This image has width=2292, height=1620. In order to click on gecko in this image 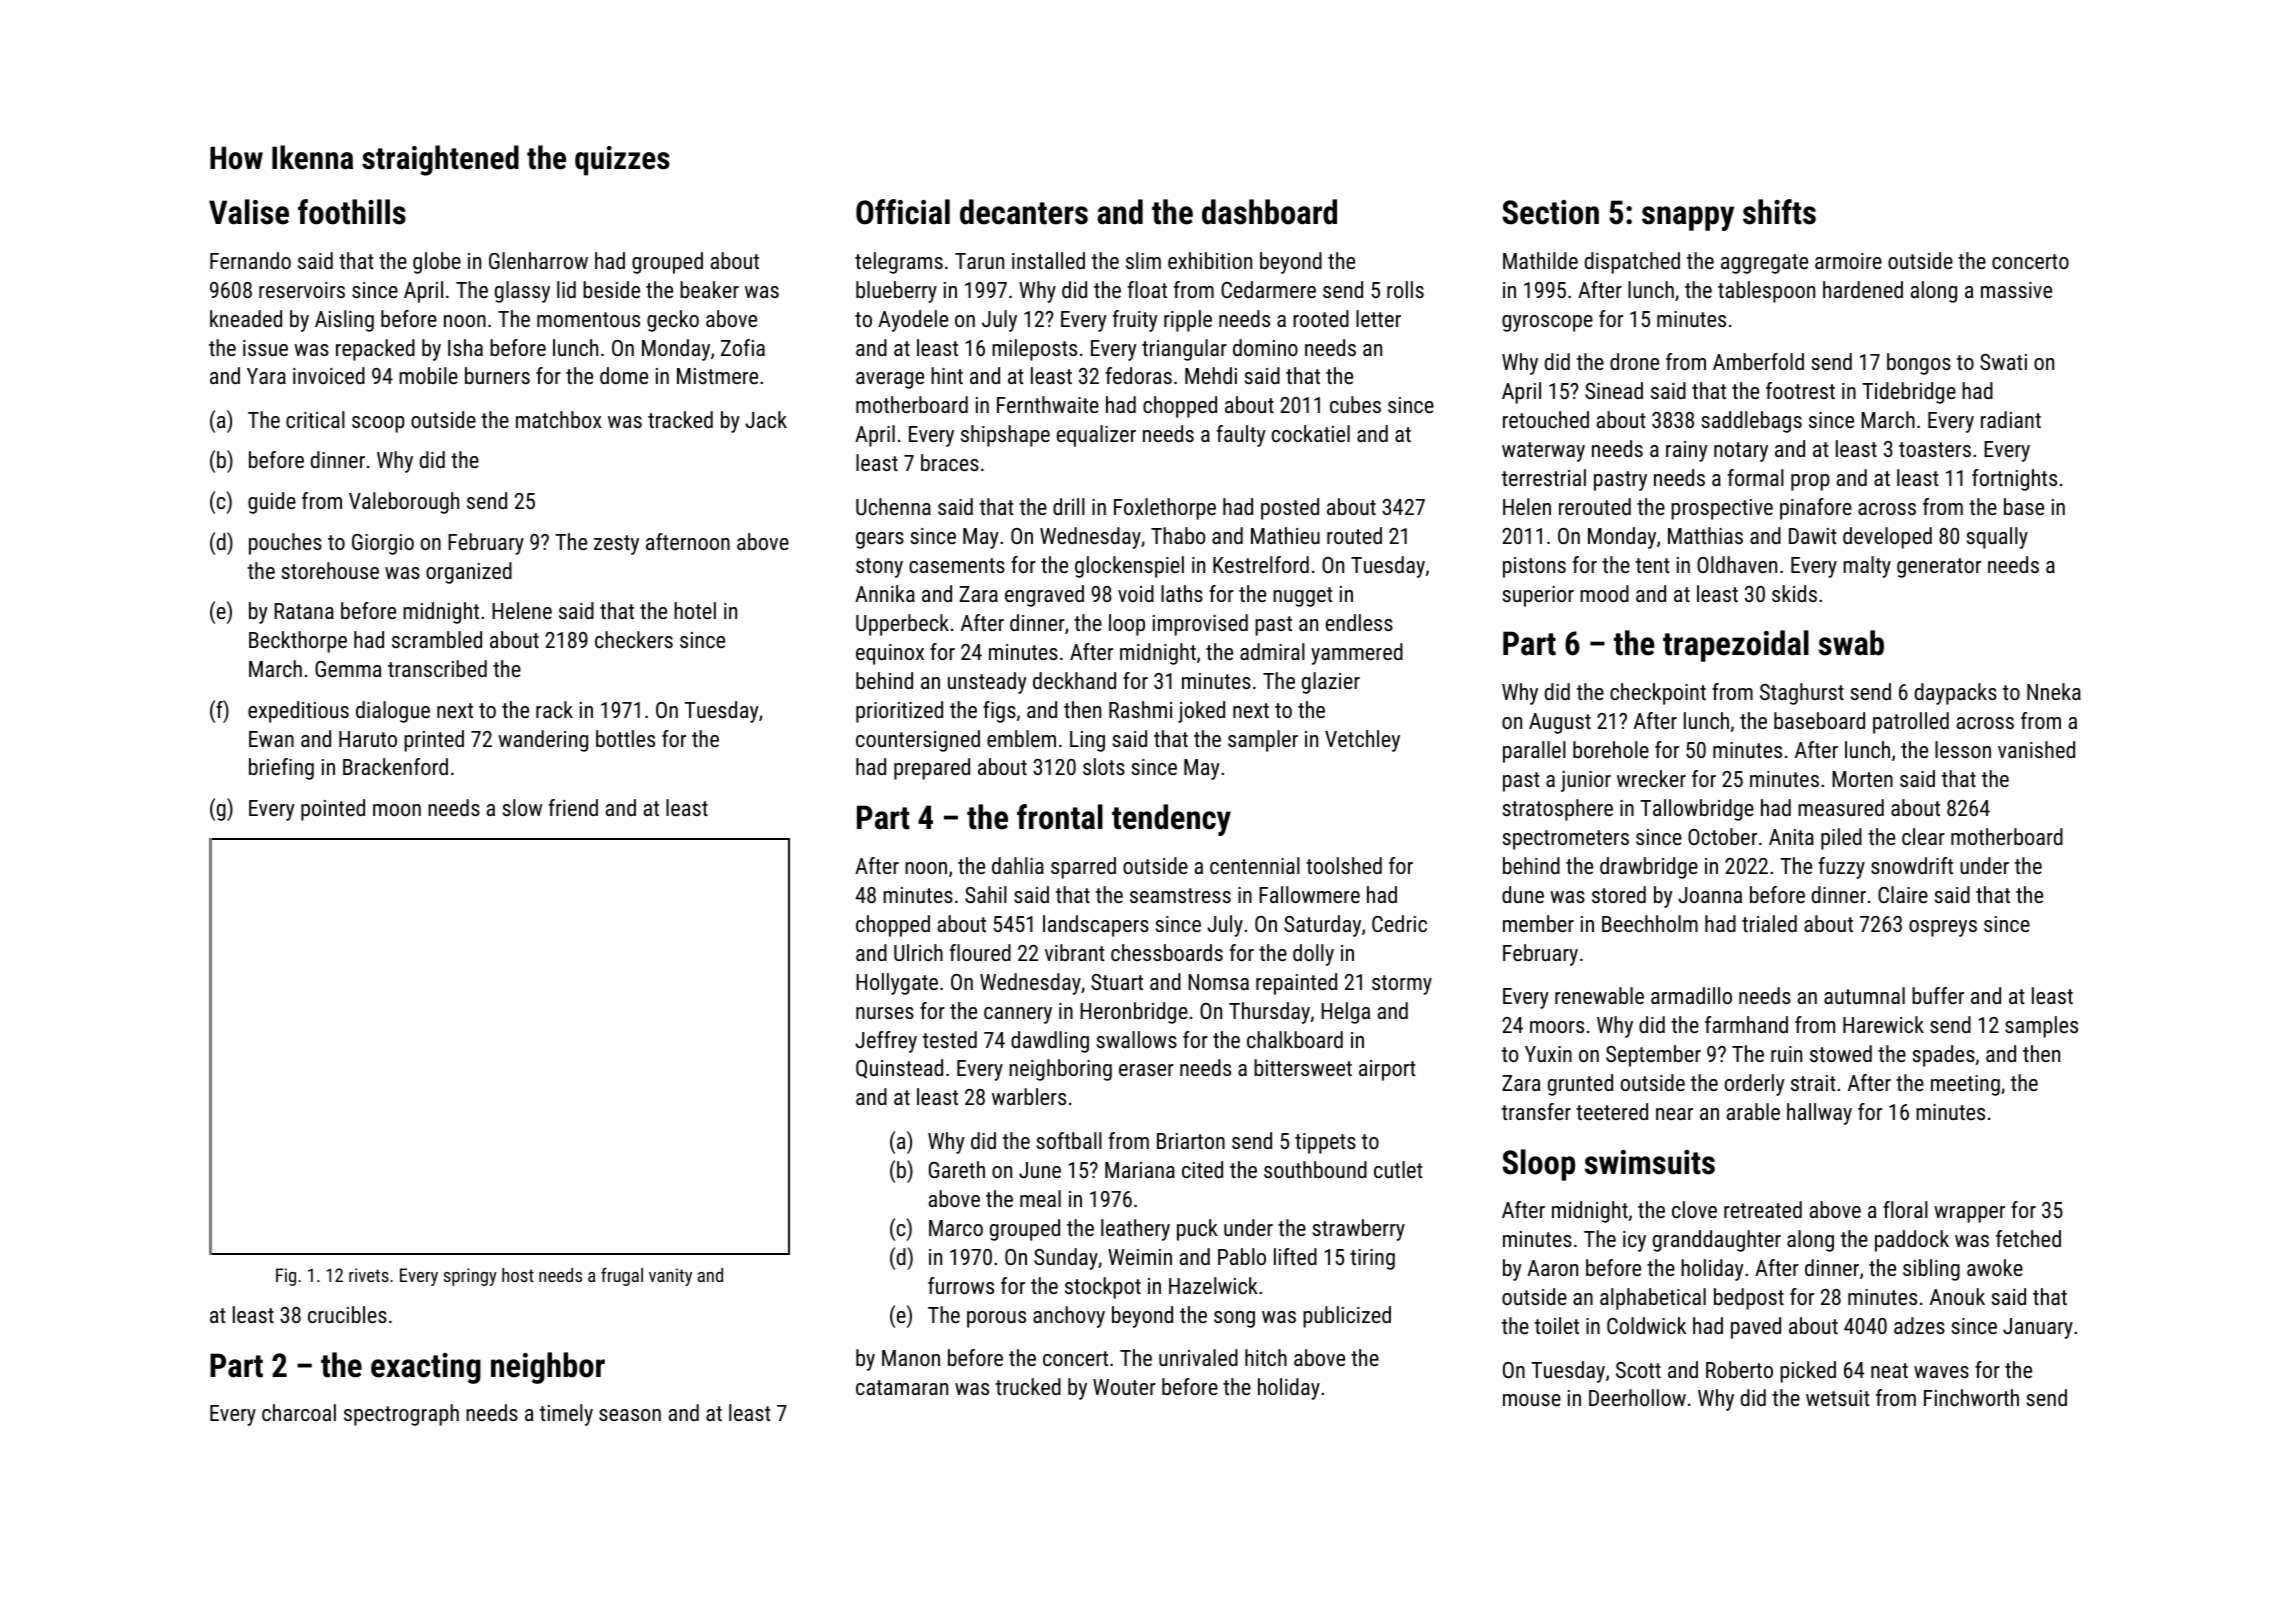, I will do `click(673, 321)`.
